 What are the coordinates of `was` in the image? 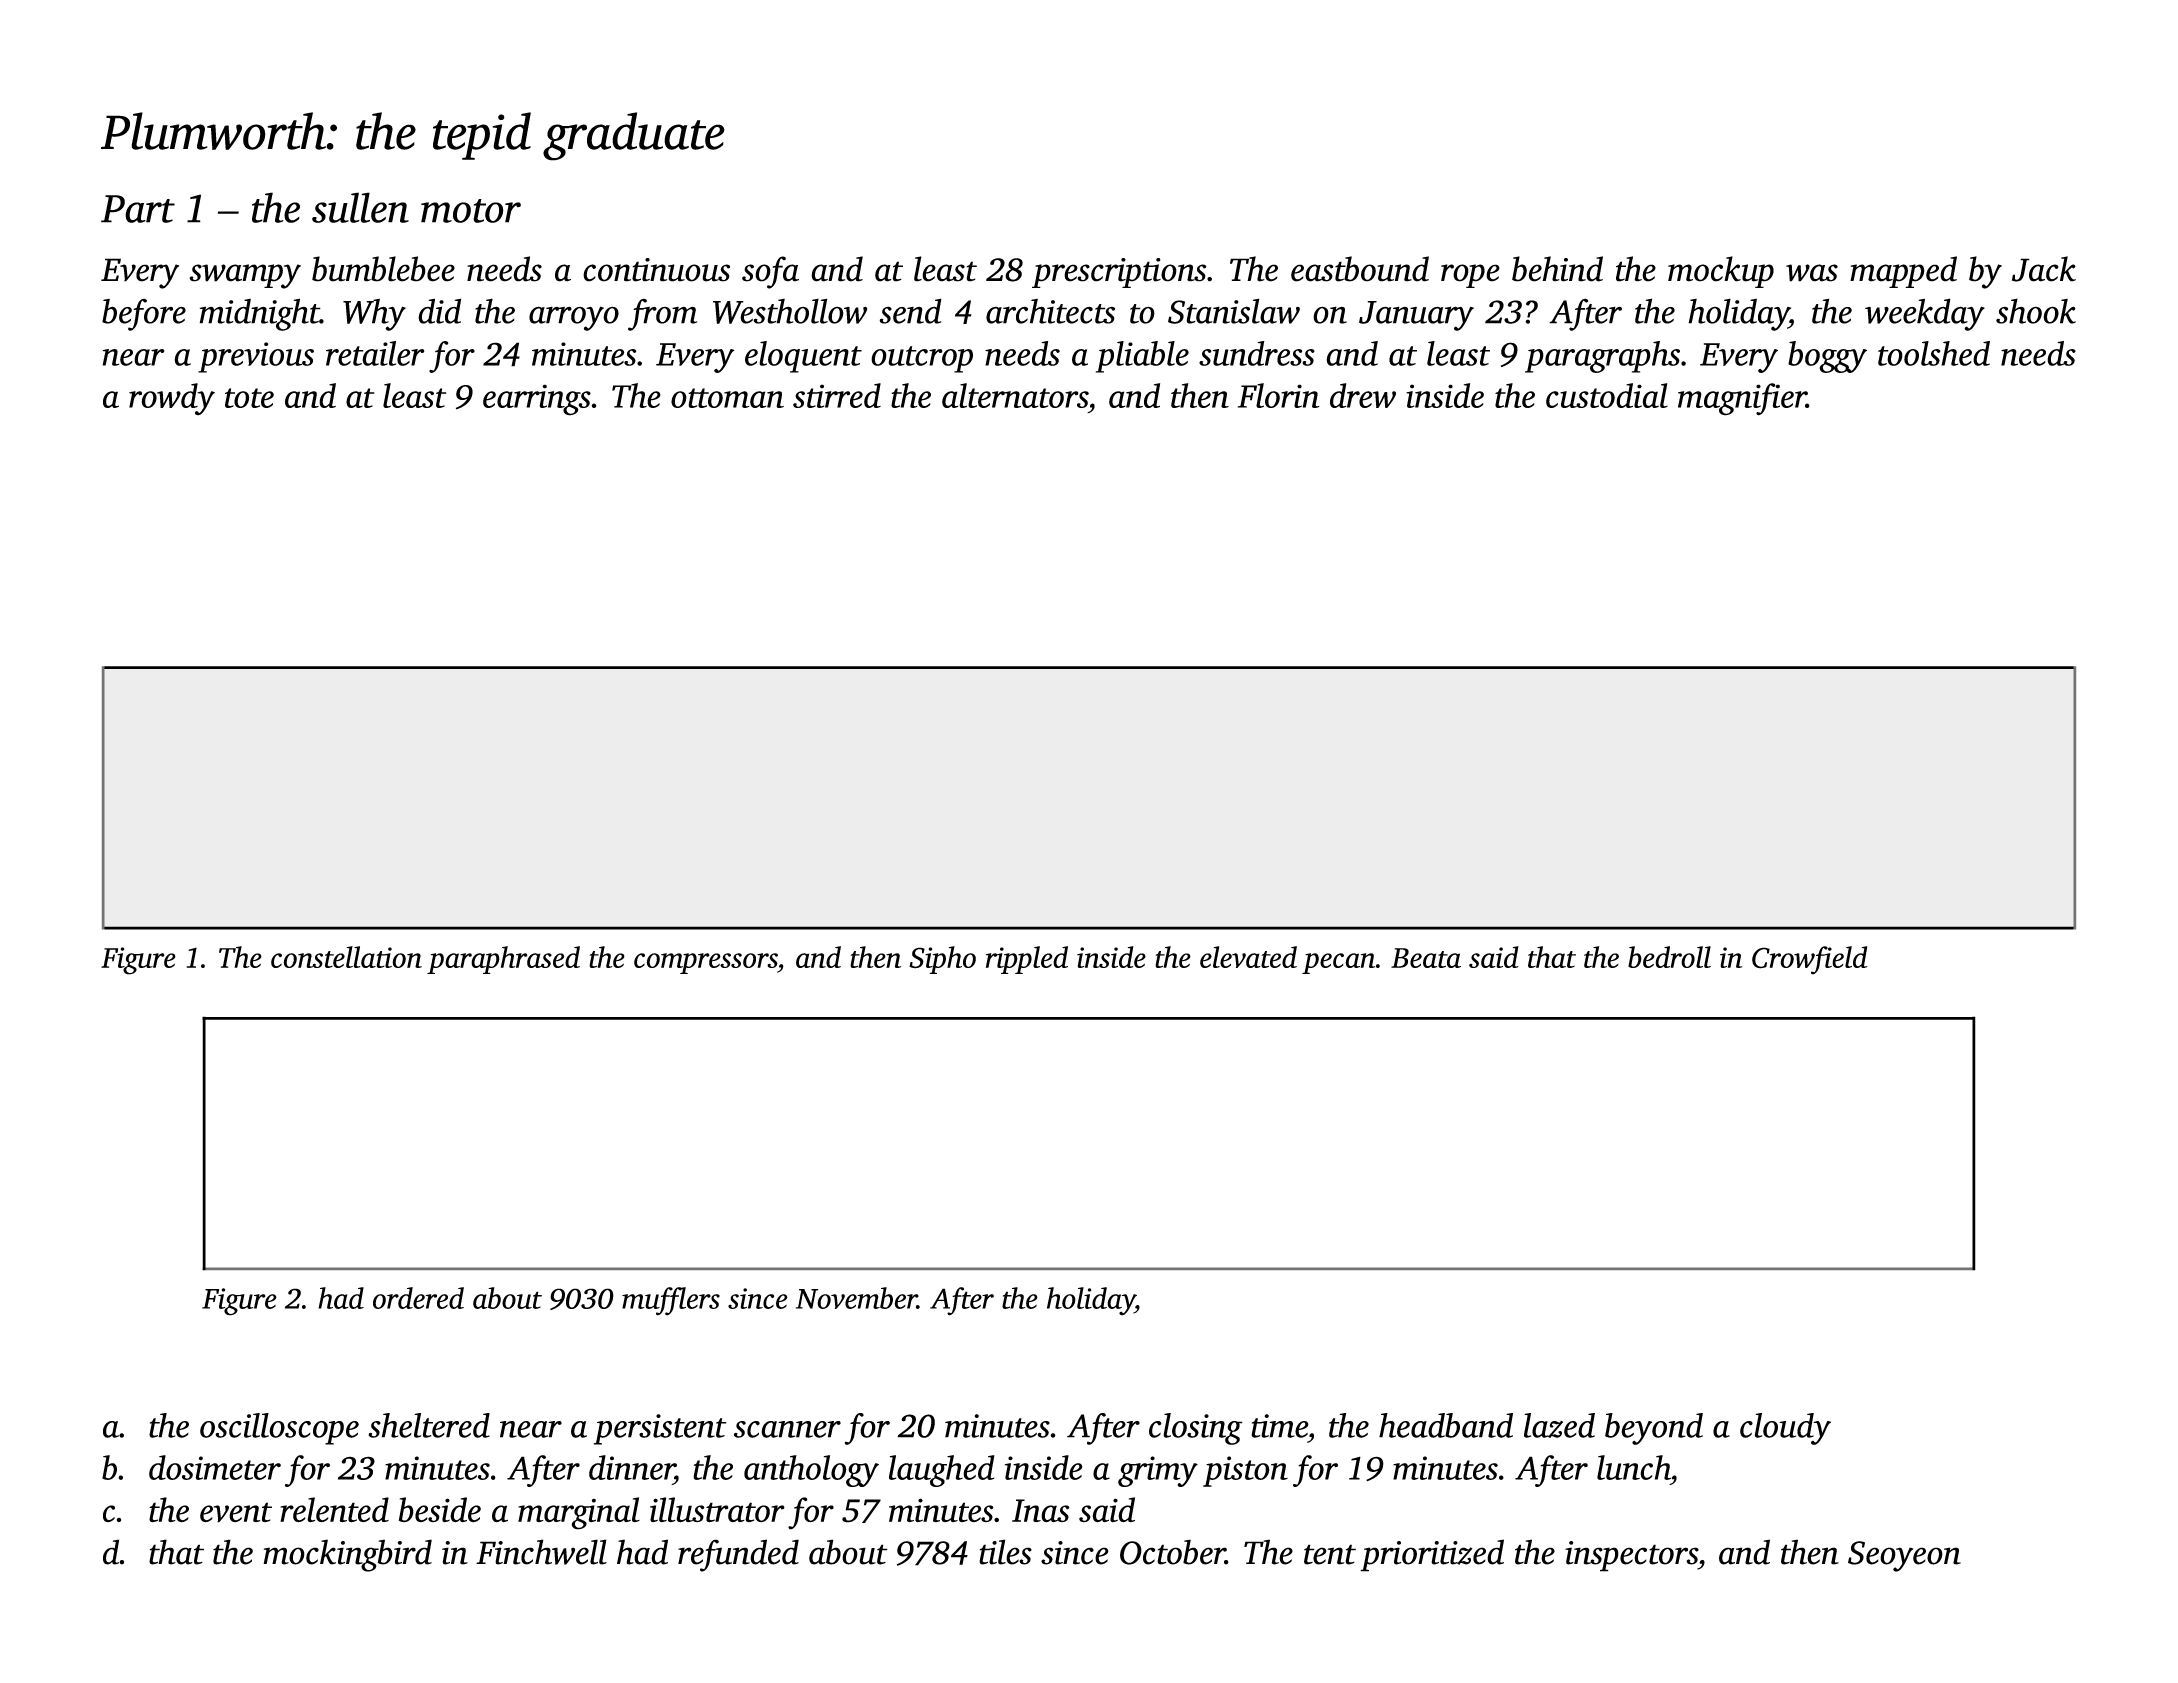 It's located at (1812, 273).
